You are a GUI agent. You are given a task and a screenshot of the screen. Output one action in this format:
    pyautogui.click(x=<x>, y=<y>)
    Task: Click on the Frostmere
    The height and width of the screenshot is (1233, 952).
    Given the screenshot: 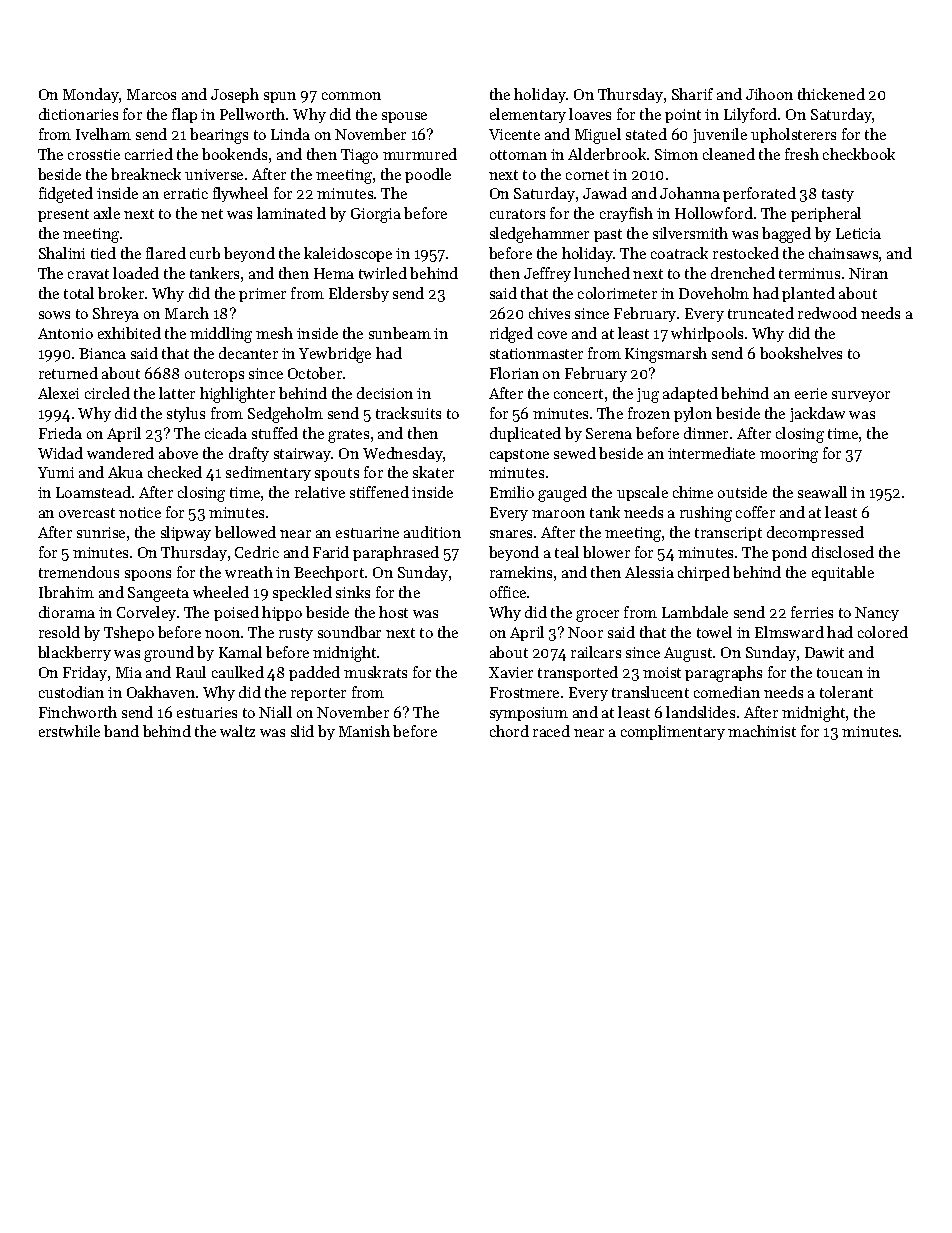 What is the action you would take?
    pyautogui.click(x=524, y=692)
